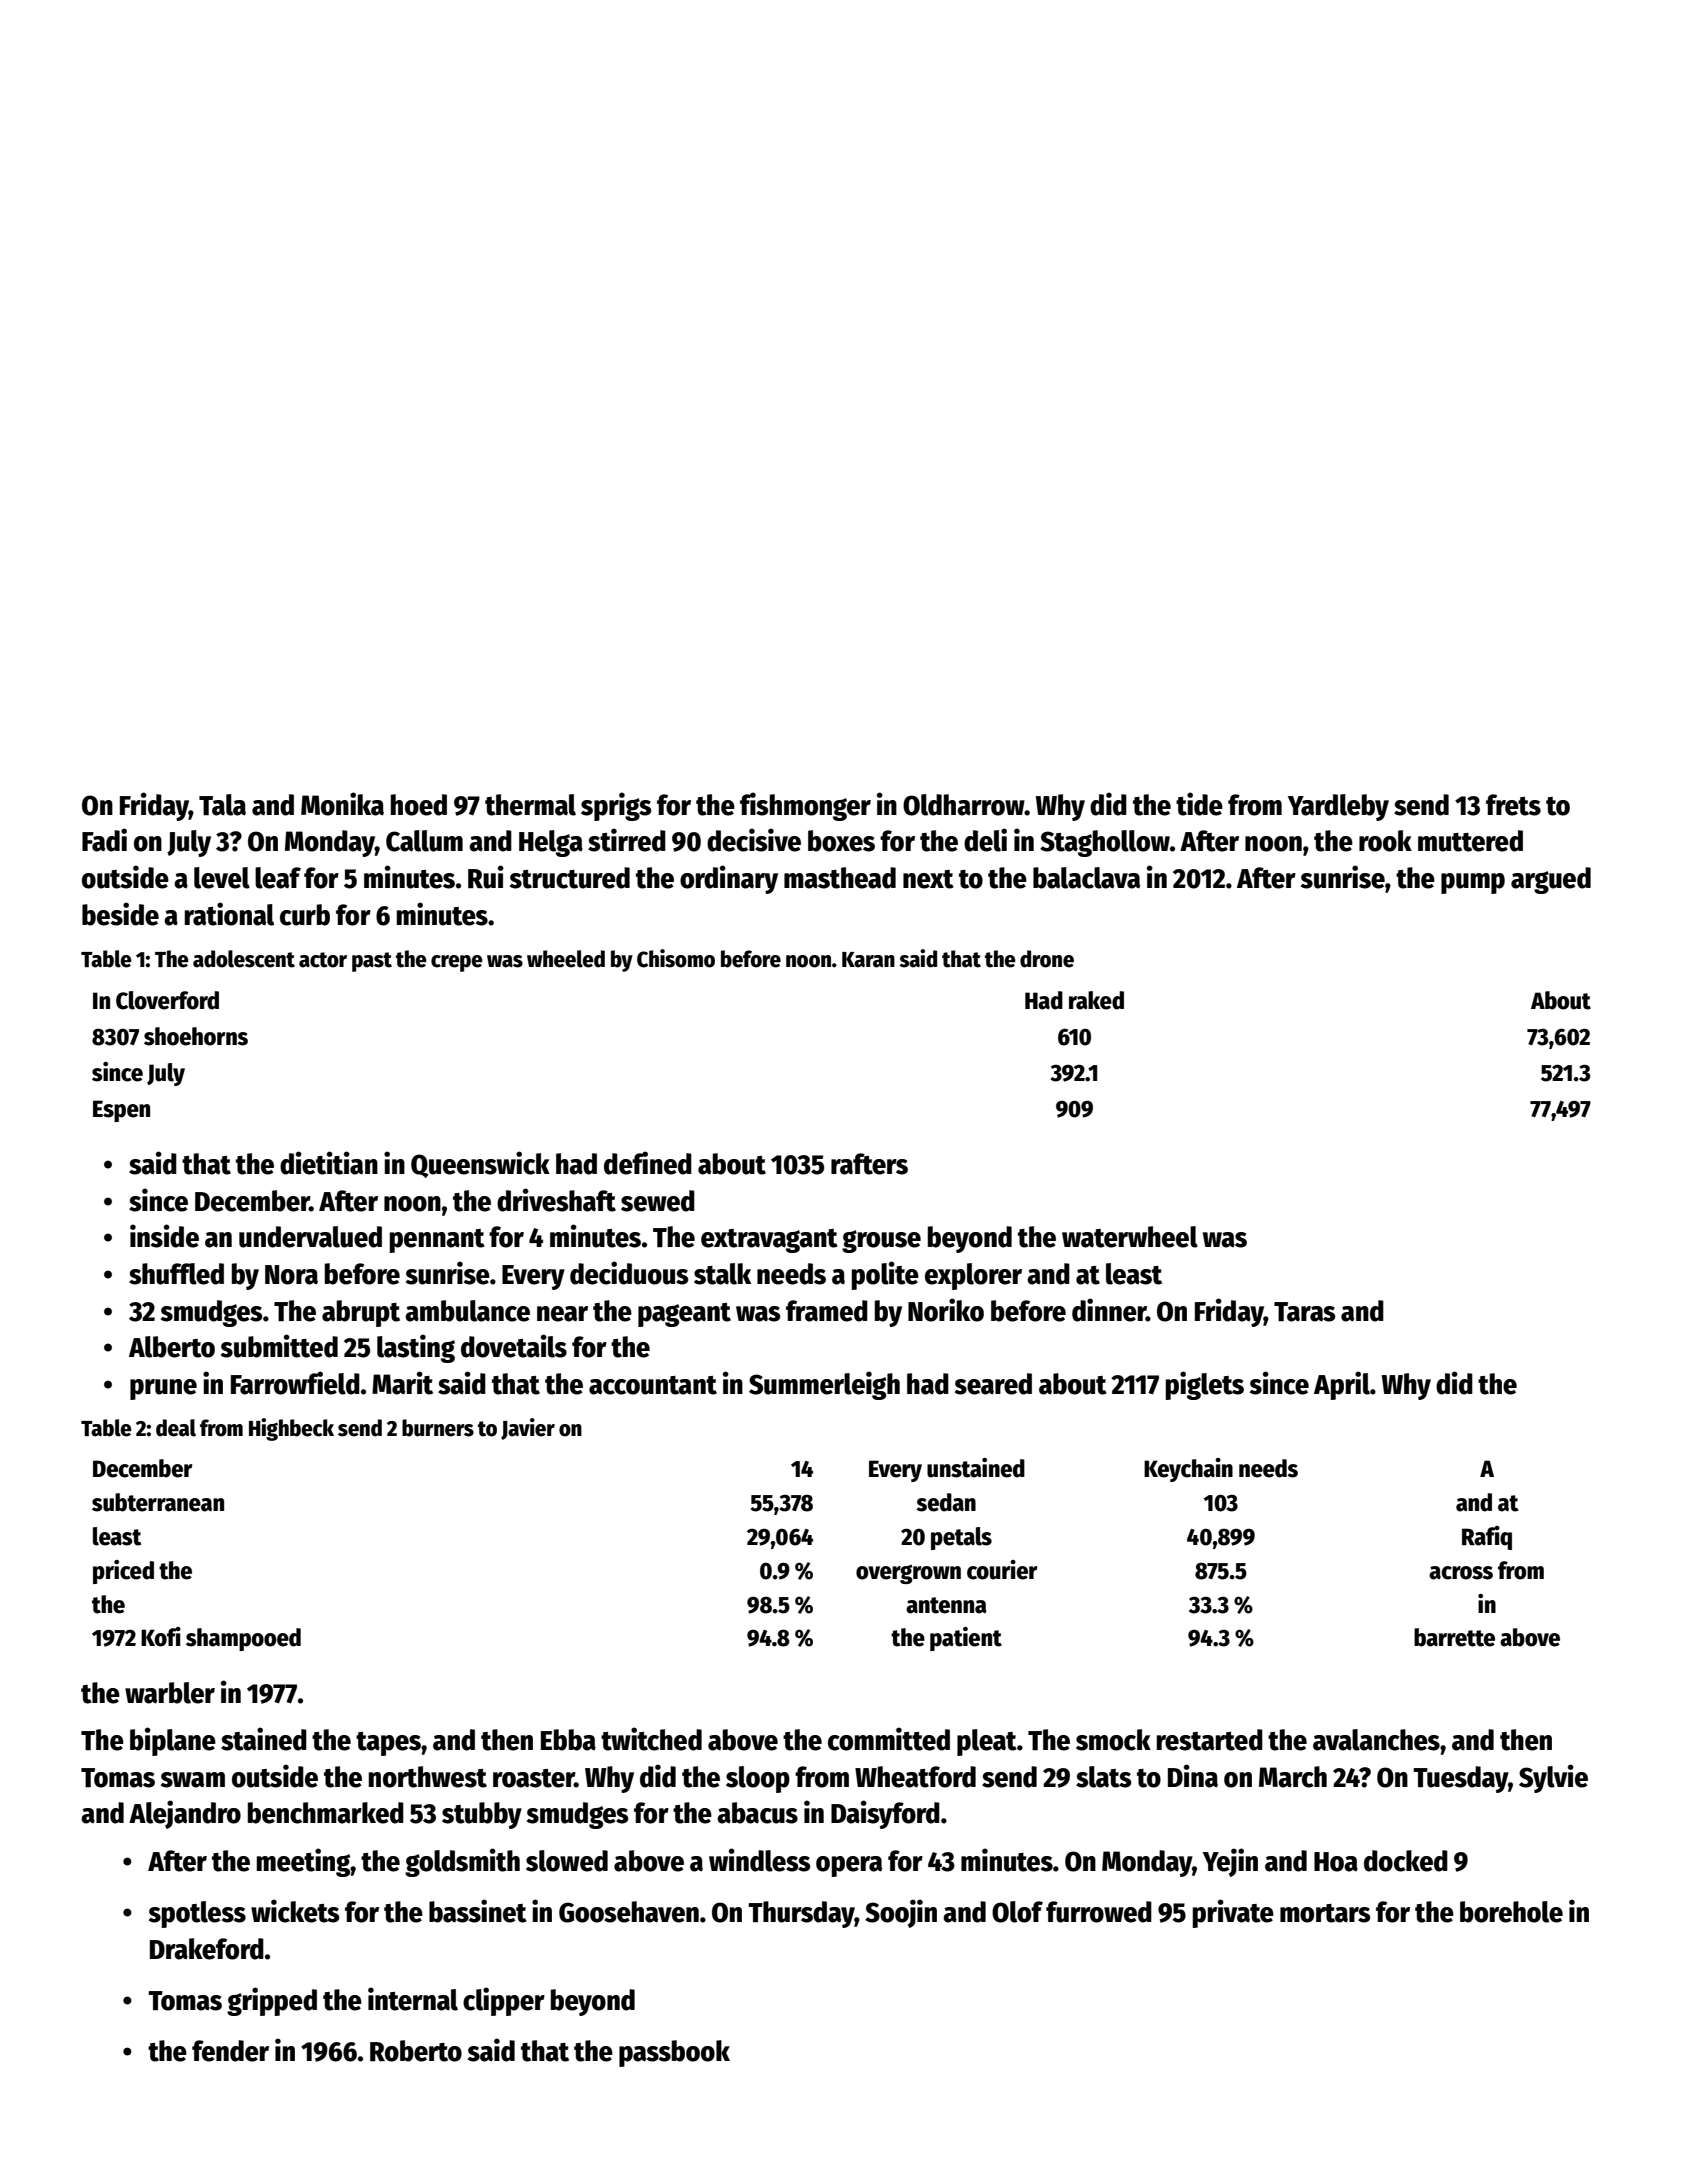 This document has width=1683, height=2178. What do you see at coordinates (207, 1949) in the document?
I see `Drakeford` at bounding box center [207, 1949].
